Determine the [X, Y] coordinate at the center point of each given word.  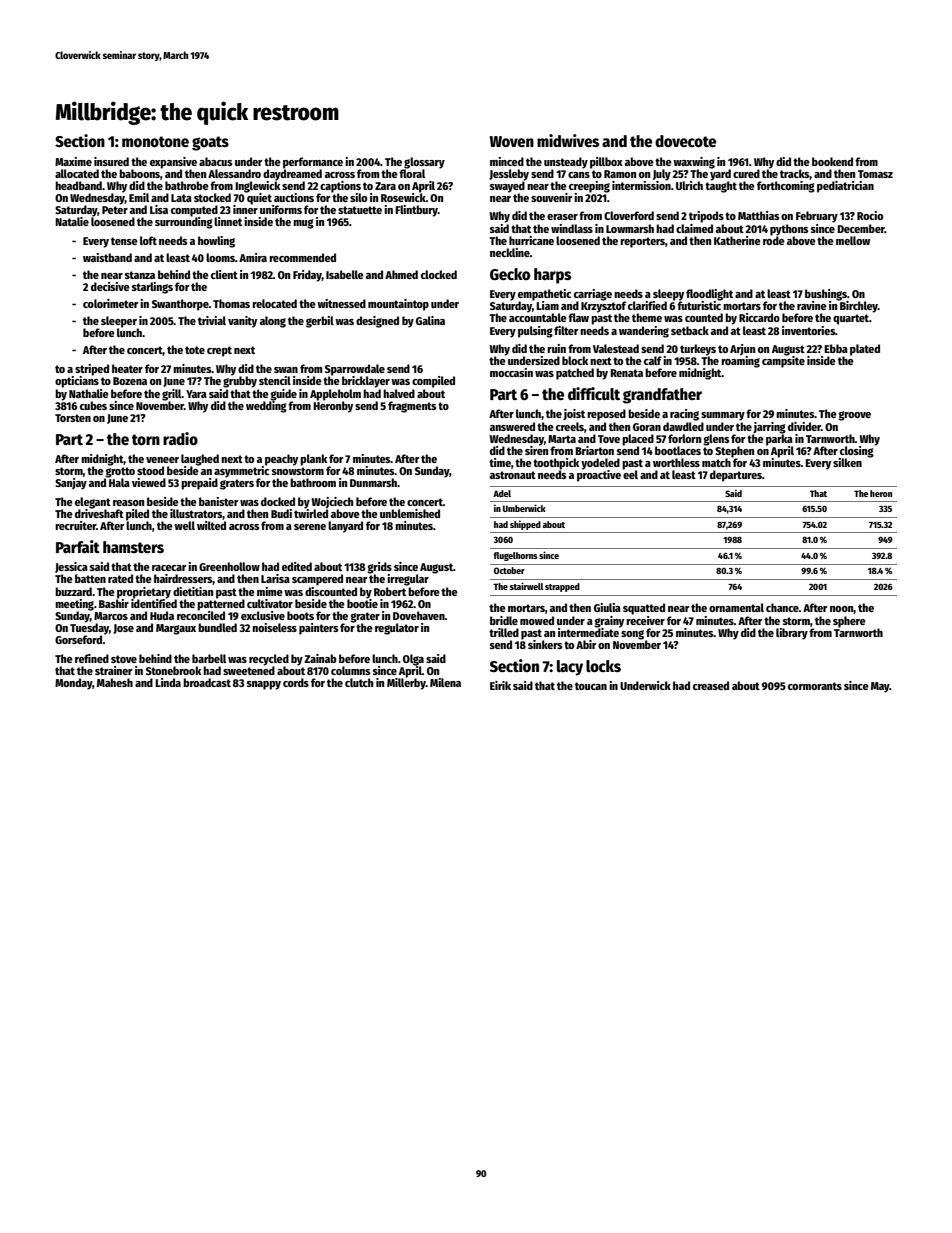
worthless [676, 462]
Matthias [758, 215]
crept [219, 351]
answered [512, 426]
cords [296, 682]
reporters [642, 242]
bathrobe [187, 185]
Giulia [607, 607]
